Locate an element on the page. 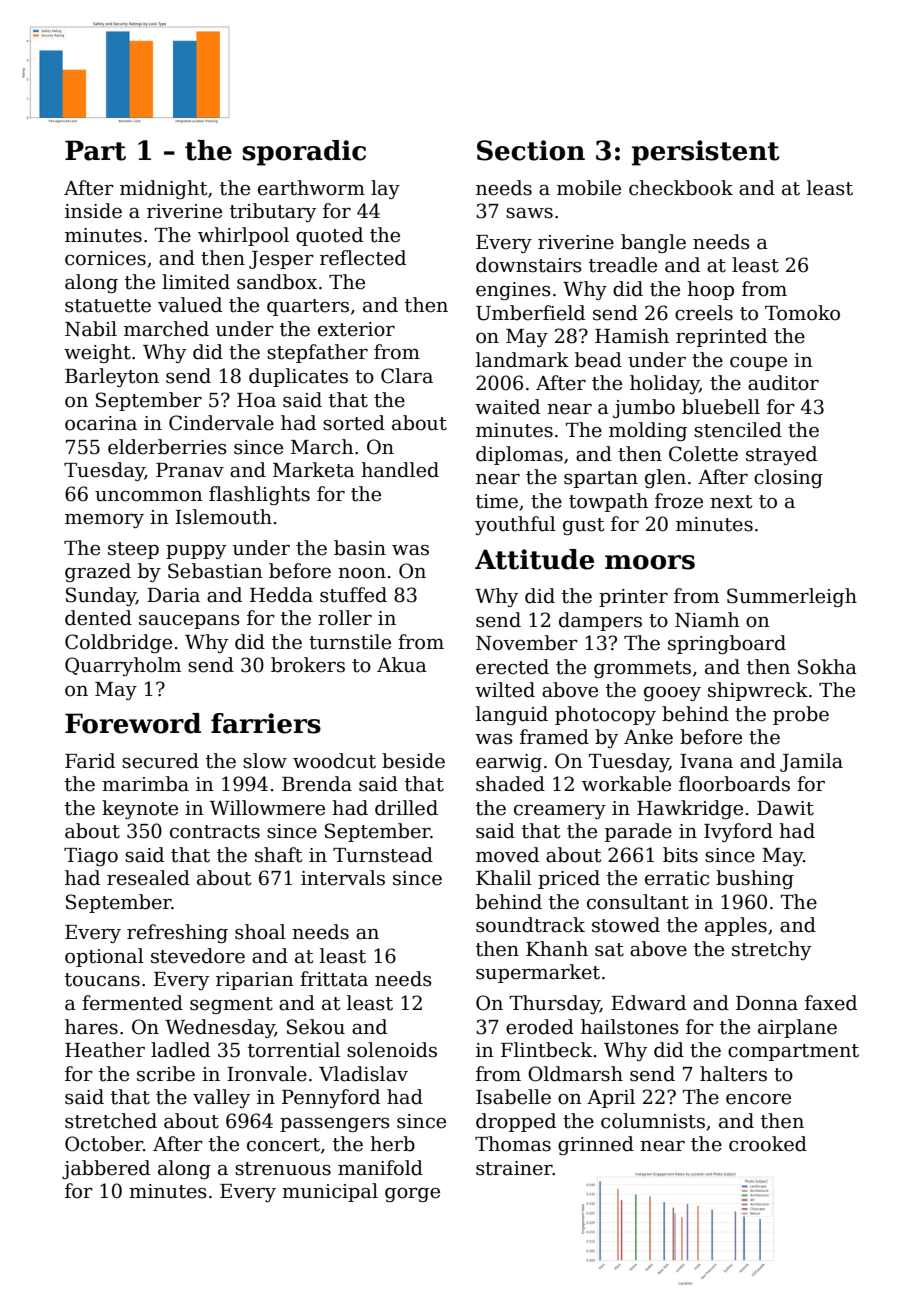  strayed is located at coordinates (781, 455).
